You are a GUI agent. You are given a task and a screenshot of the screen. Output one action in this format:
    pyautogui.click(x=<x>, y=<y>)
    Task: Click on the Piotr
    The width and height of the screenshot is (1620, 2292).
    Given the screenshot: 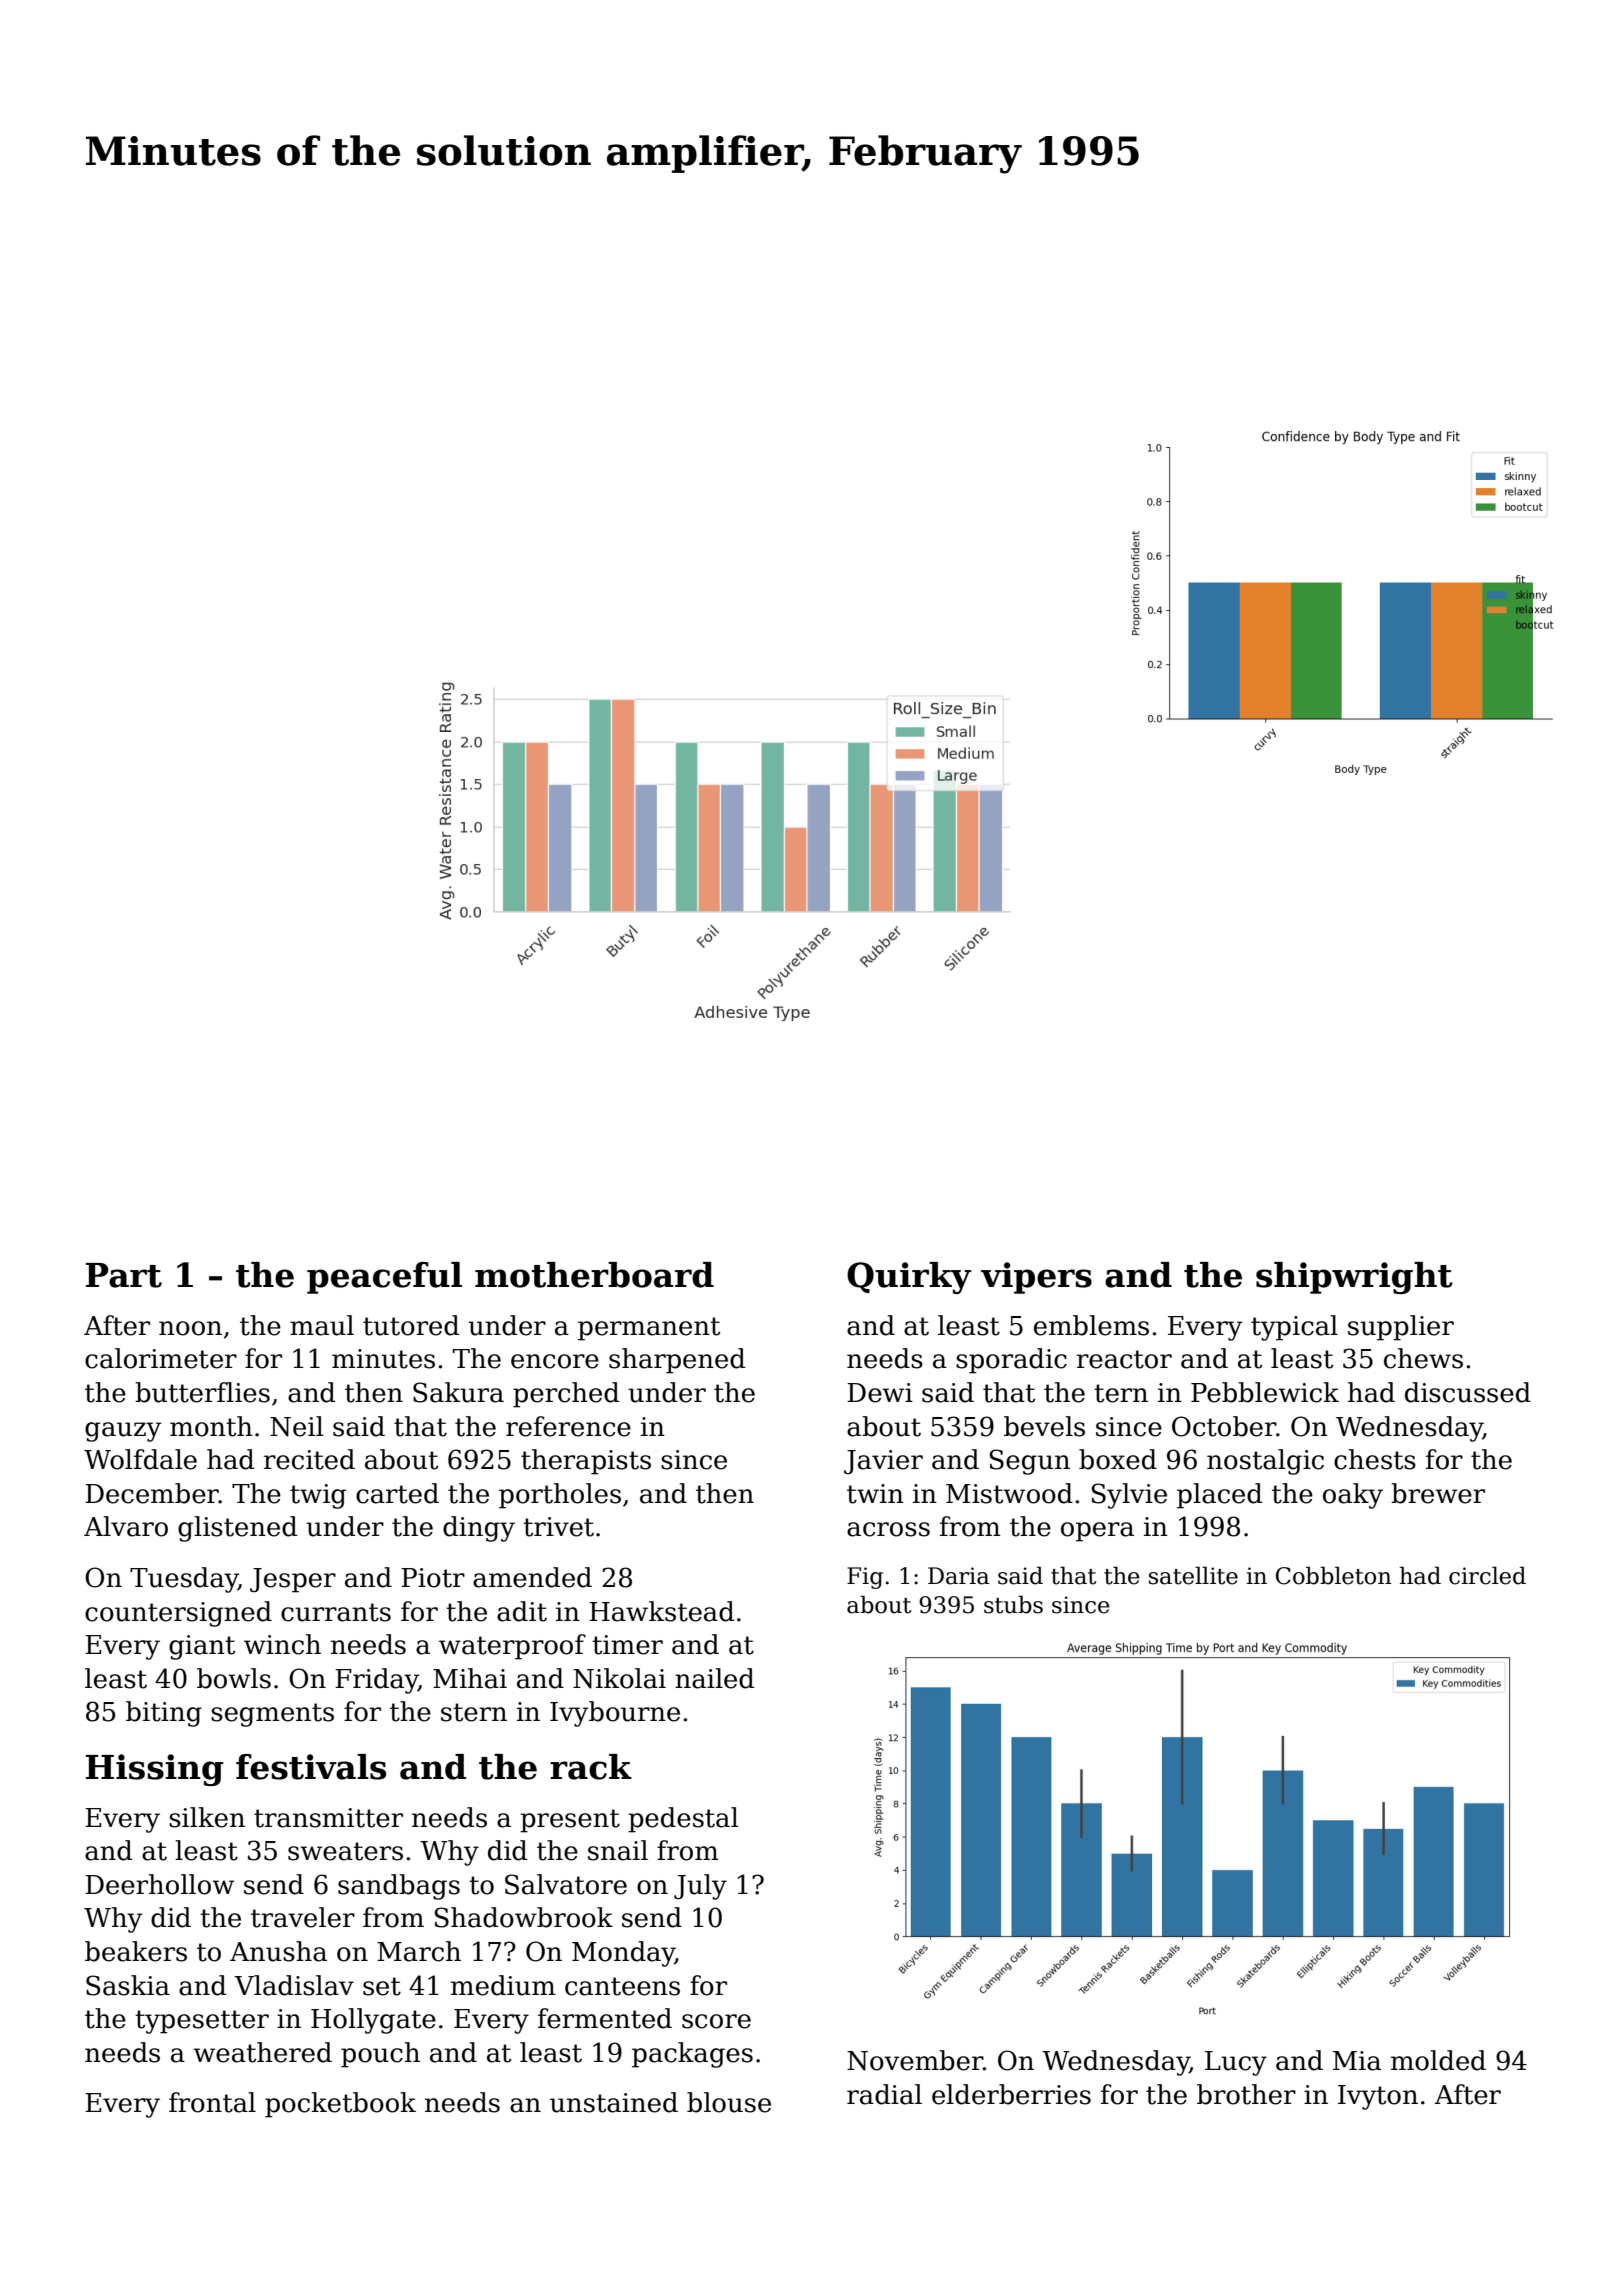 What is the action you would take?
    pyautogui.click(x=433, y=1578)
